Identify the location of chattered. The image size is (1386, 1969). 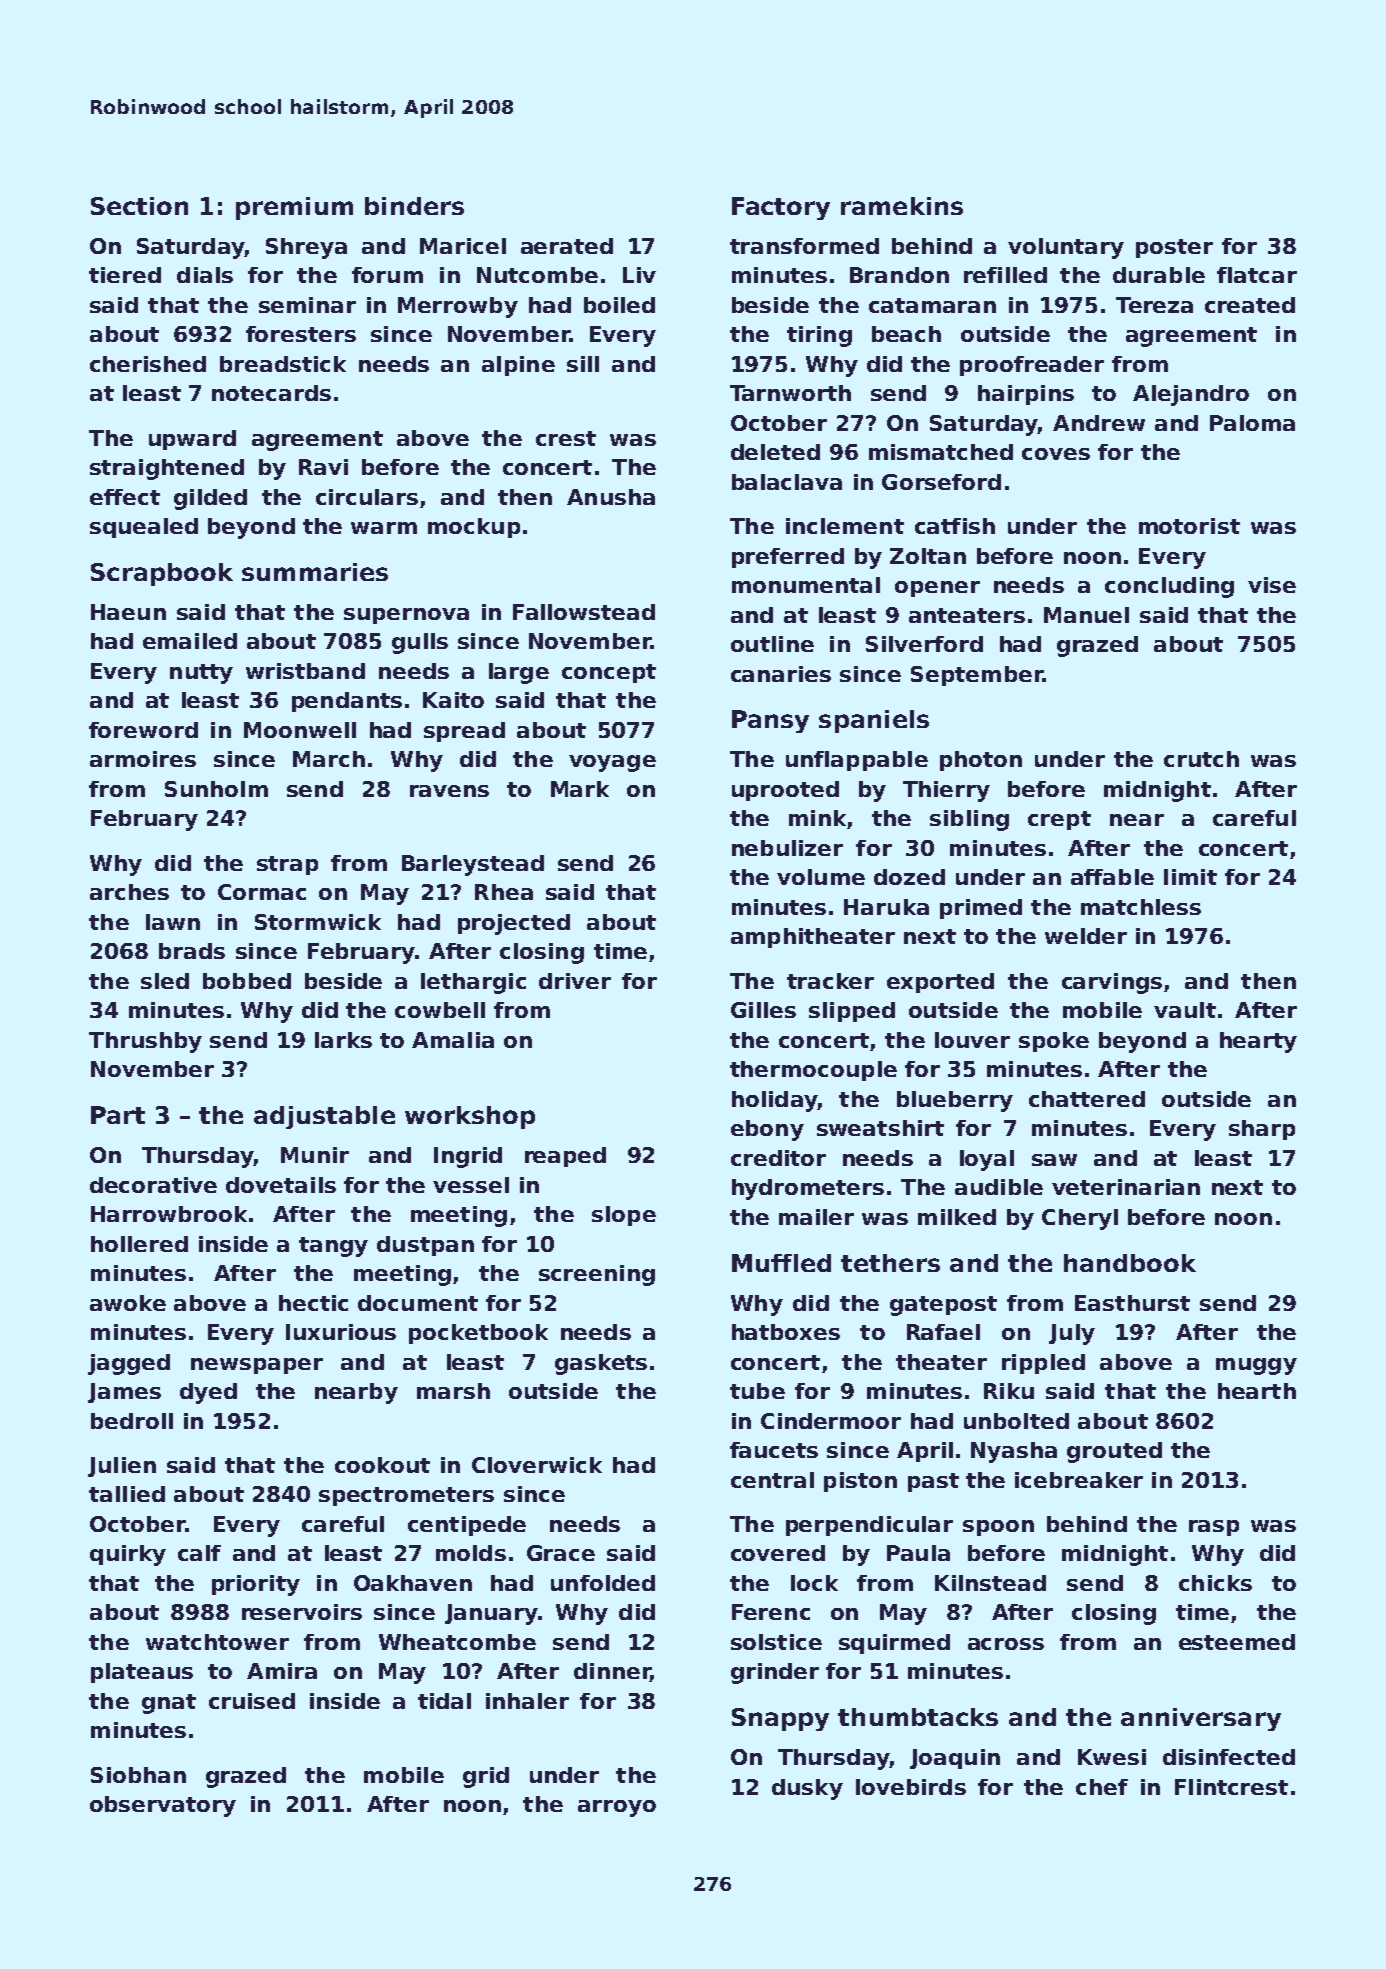
(1087, 1099).
